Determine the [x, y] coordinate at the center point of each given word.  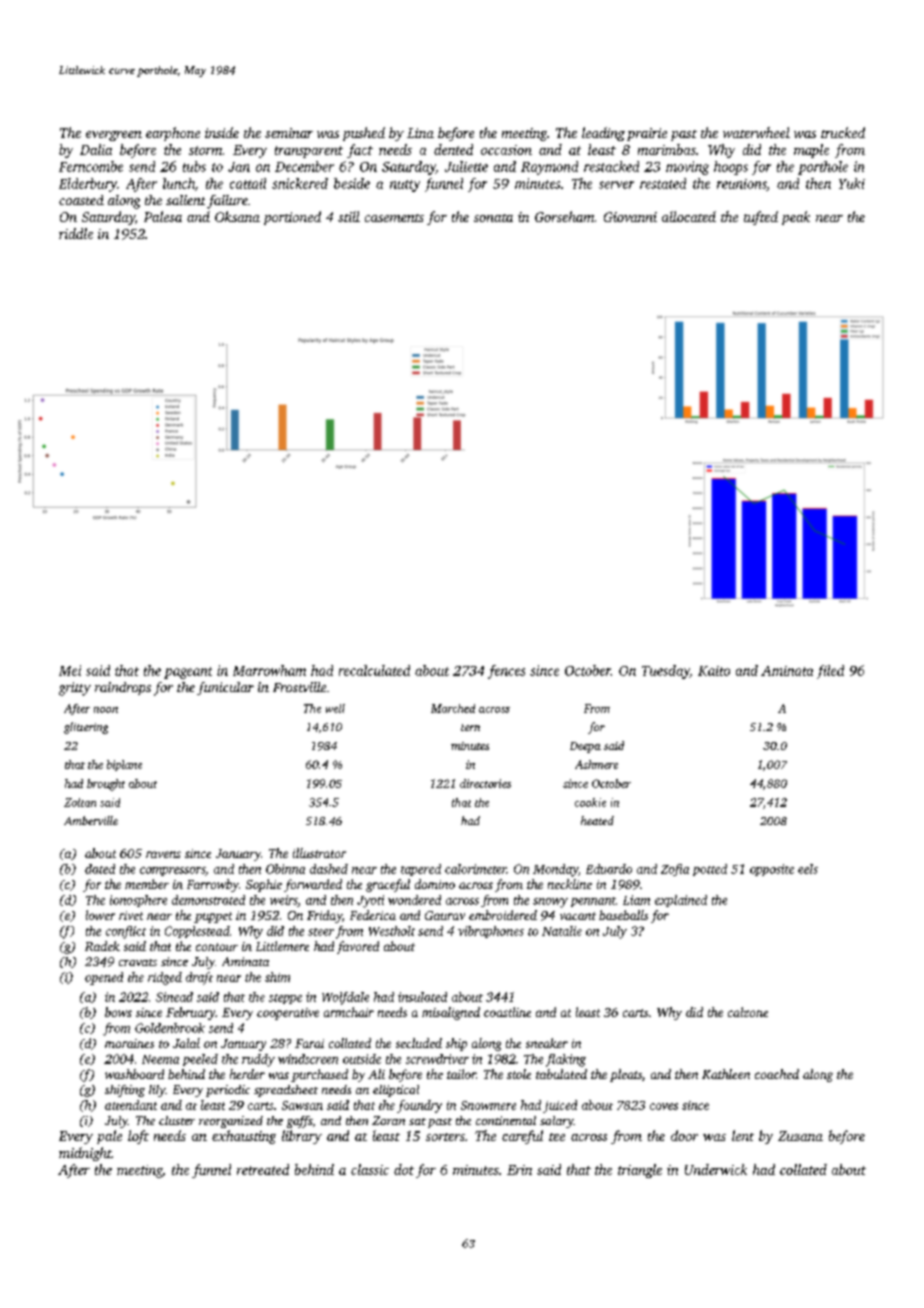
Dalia [96, 149]
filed [830, 672]
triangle [640, 1171]
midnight [85, 1154]
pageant [188, 673]
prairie [647, 134]
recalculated [374, 670]
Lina [420, 133]
